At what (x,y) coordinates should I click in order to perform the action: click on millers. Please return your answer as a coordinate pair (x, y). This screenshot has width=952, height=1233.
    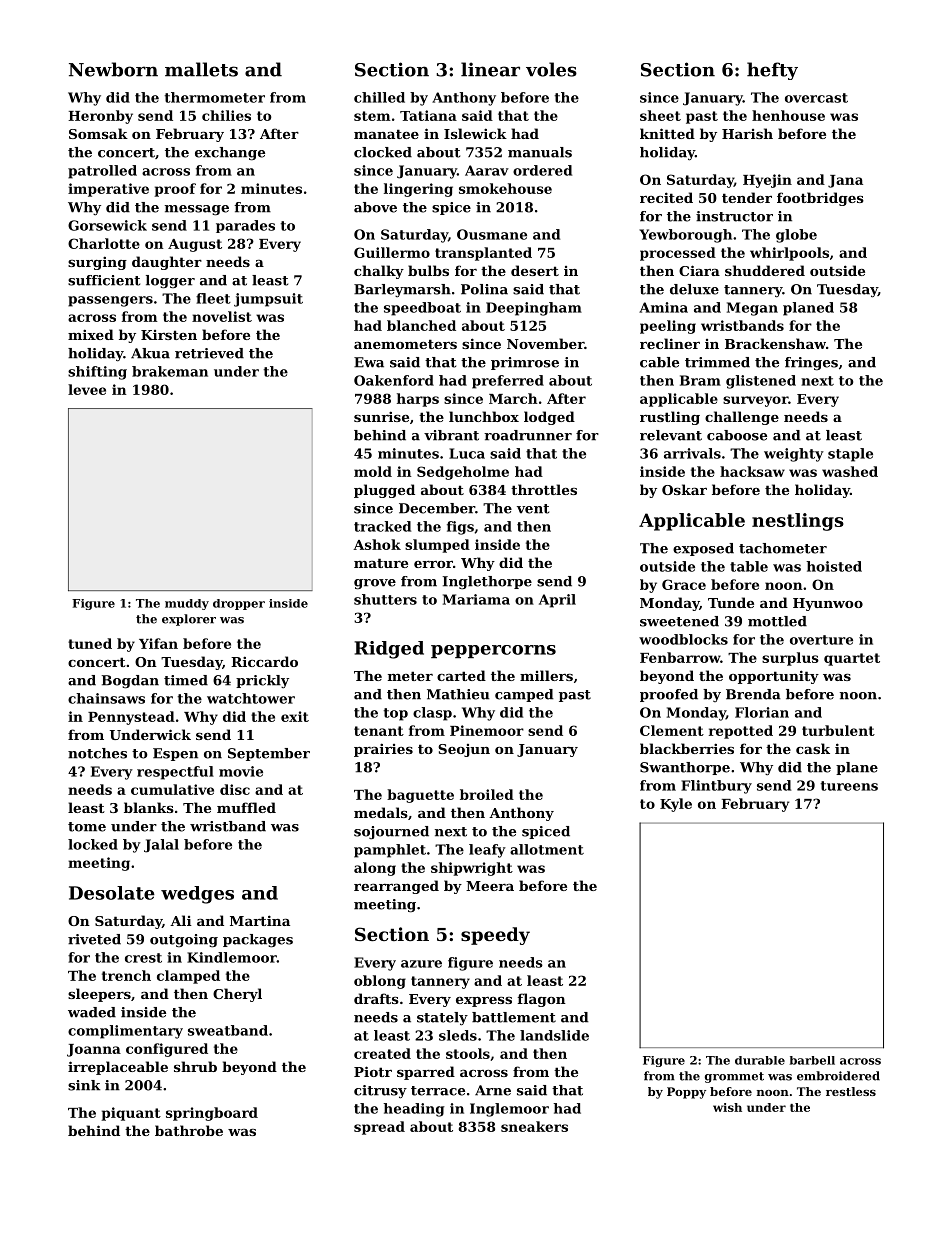
    Looking at the image, I should click on (546, 675).
